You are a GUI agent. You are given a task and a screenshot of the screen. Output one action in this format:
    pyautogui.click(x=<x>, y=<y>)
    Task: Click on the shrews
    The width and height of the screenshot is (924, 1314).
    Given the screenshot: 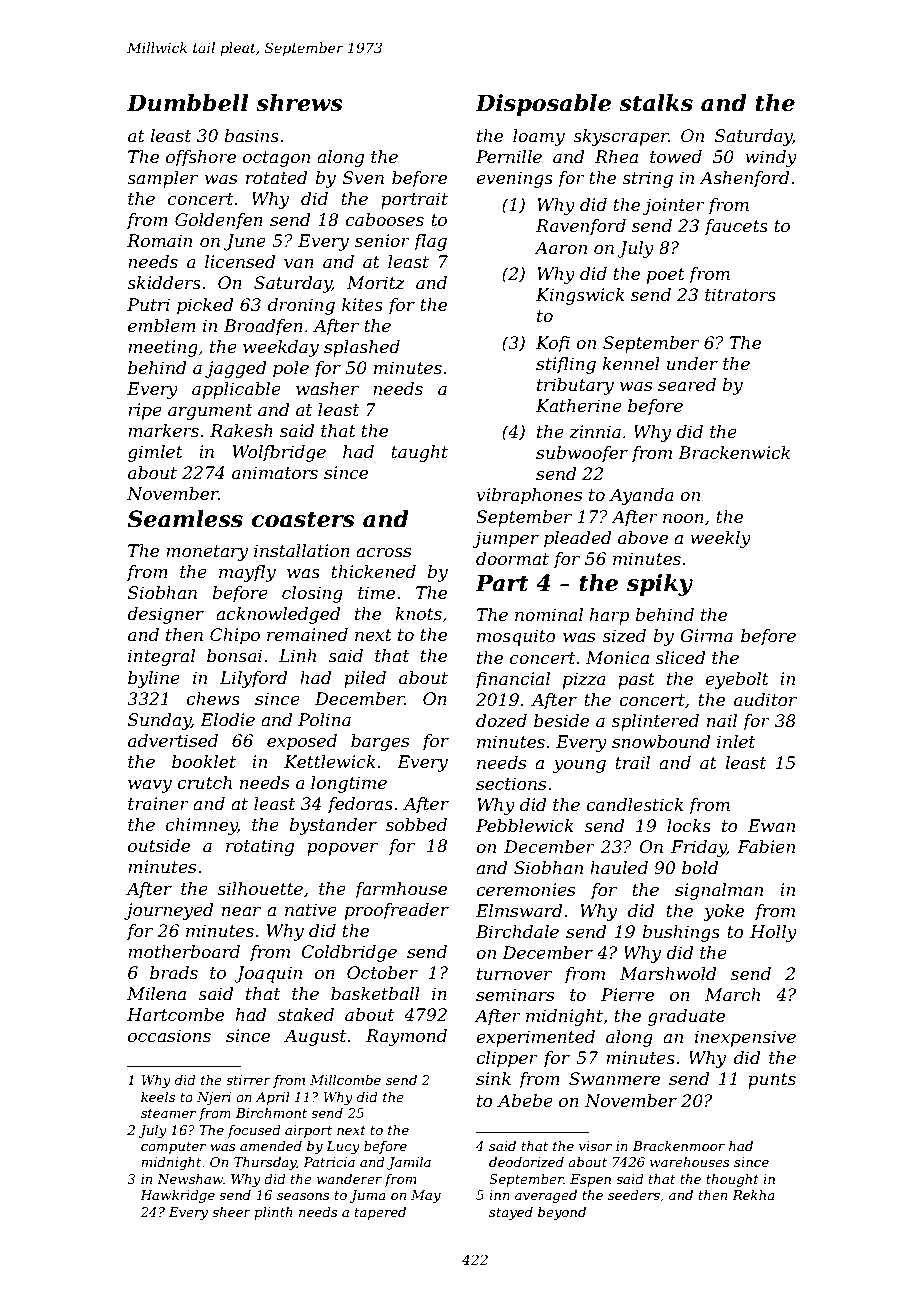 What is the action you would take?
    pyautogui.click(x=299, y=103)
